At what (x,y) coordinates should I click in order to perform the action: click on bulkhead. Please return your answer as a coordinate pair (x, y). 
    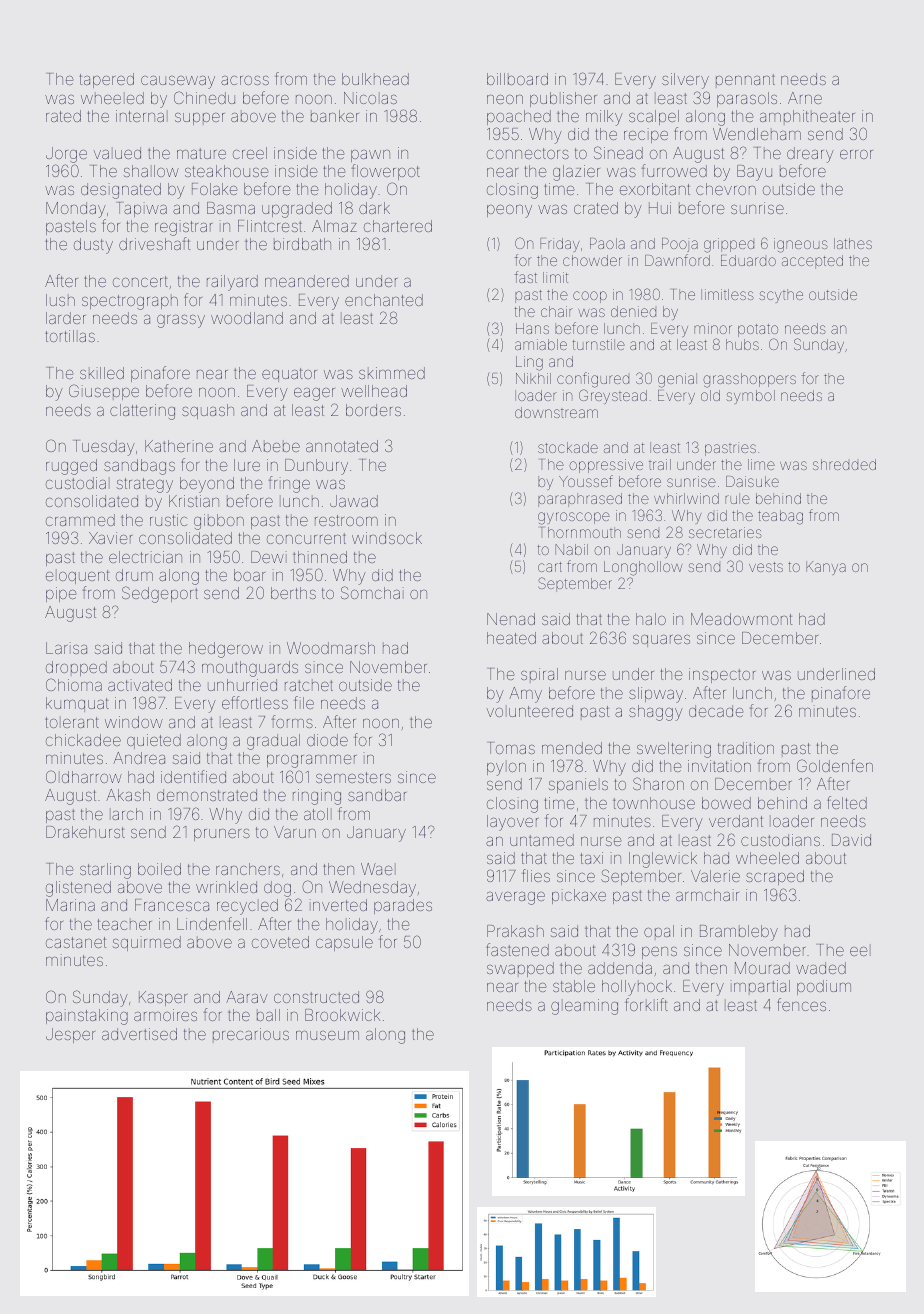
    Looking at the image, I should click on (375, 79).
